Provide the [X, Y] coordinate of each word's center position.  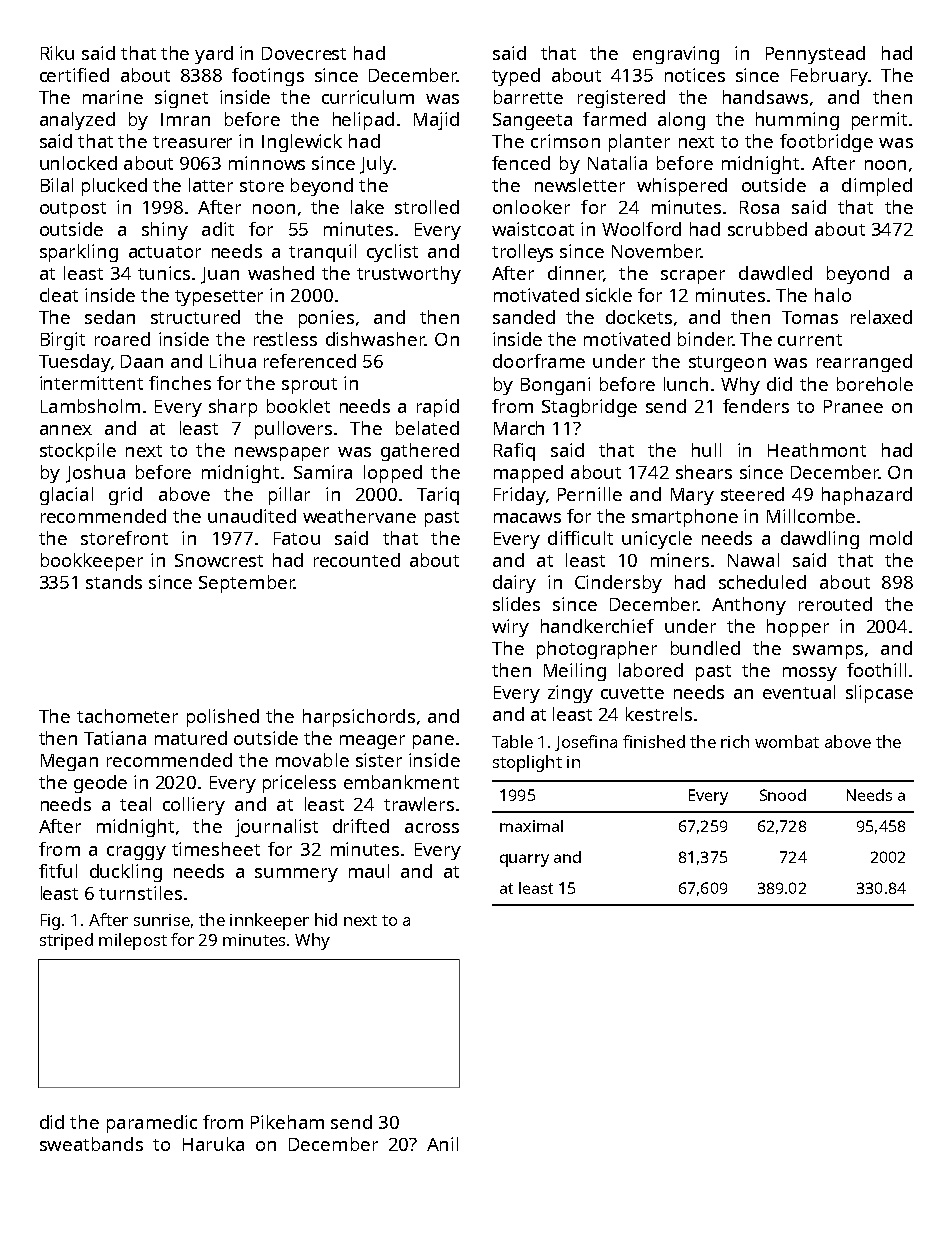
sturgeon [727, 364]
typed [516, 77]
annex [66, 430]
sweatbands [91, 1144]
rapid [438, 408]
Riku [57, 53]
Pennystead [815, 55]
